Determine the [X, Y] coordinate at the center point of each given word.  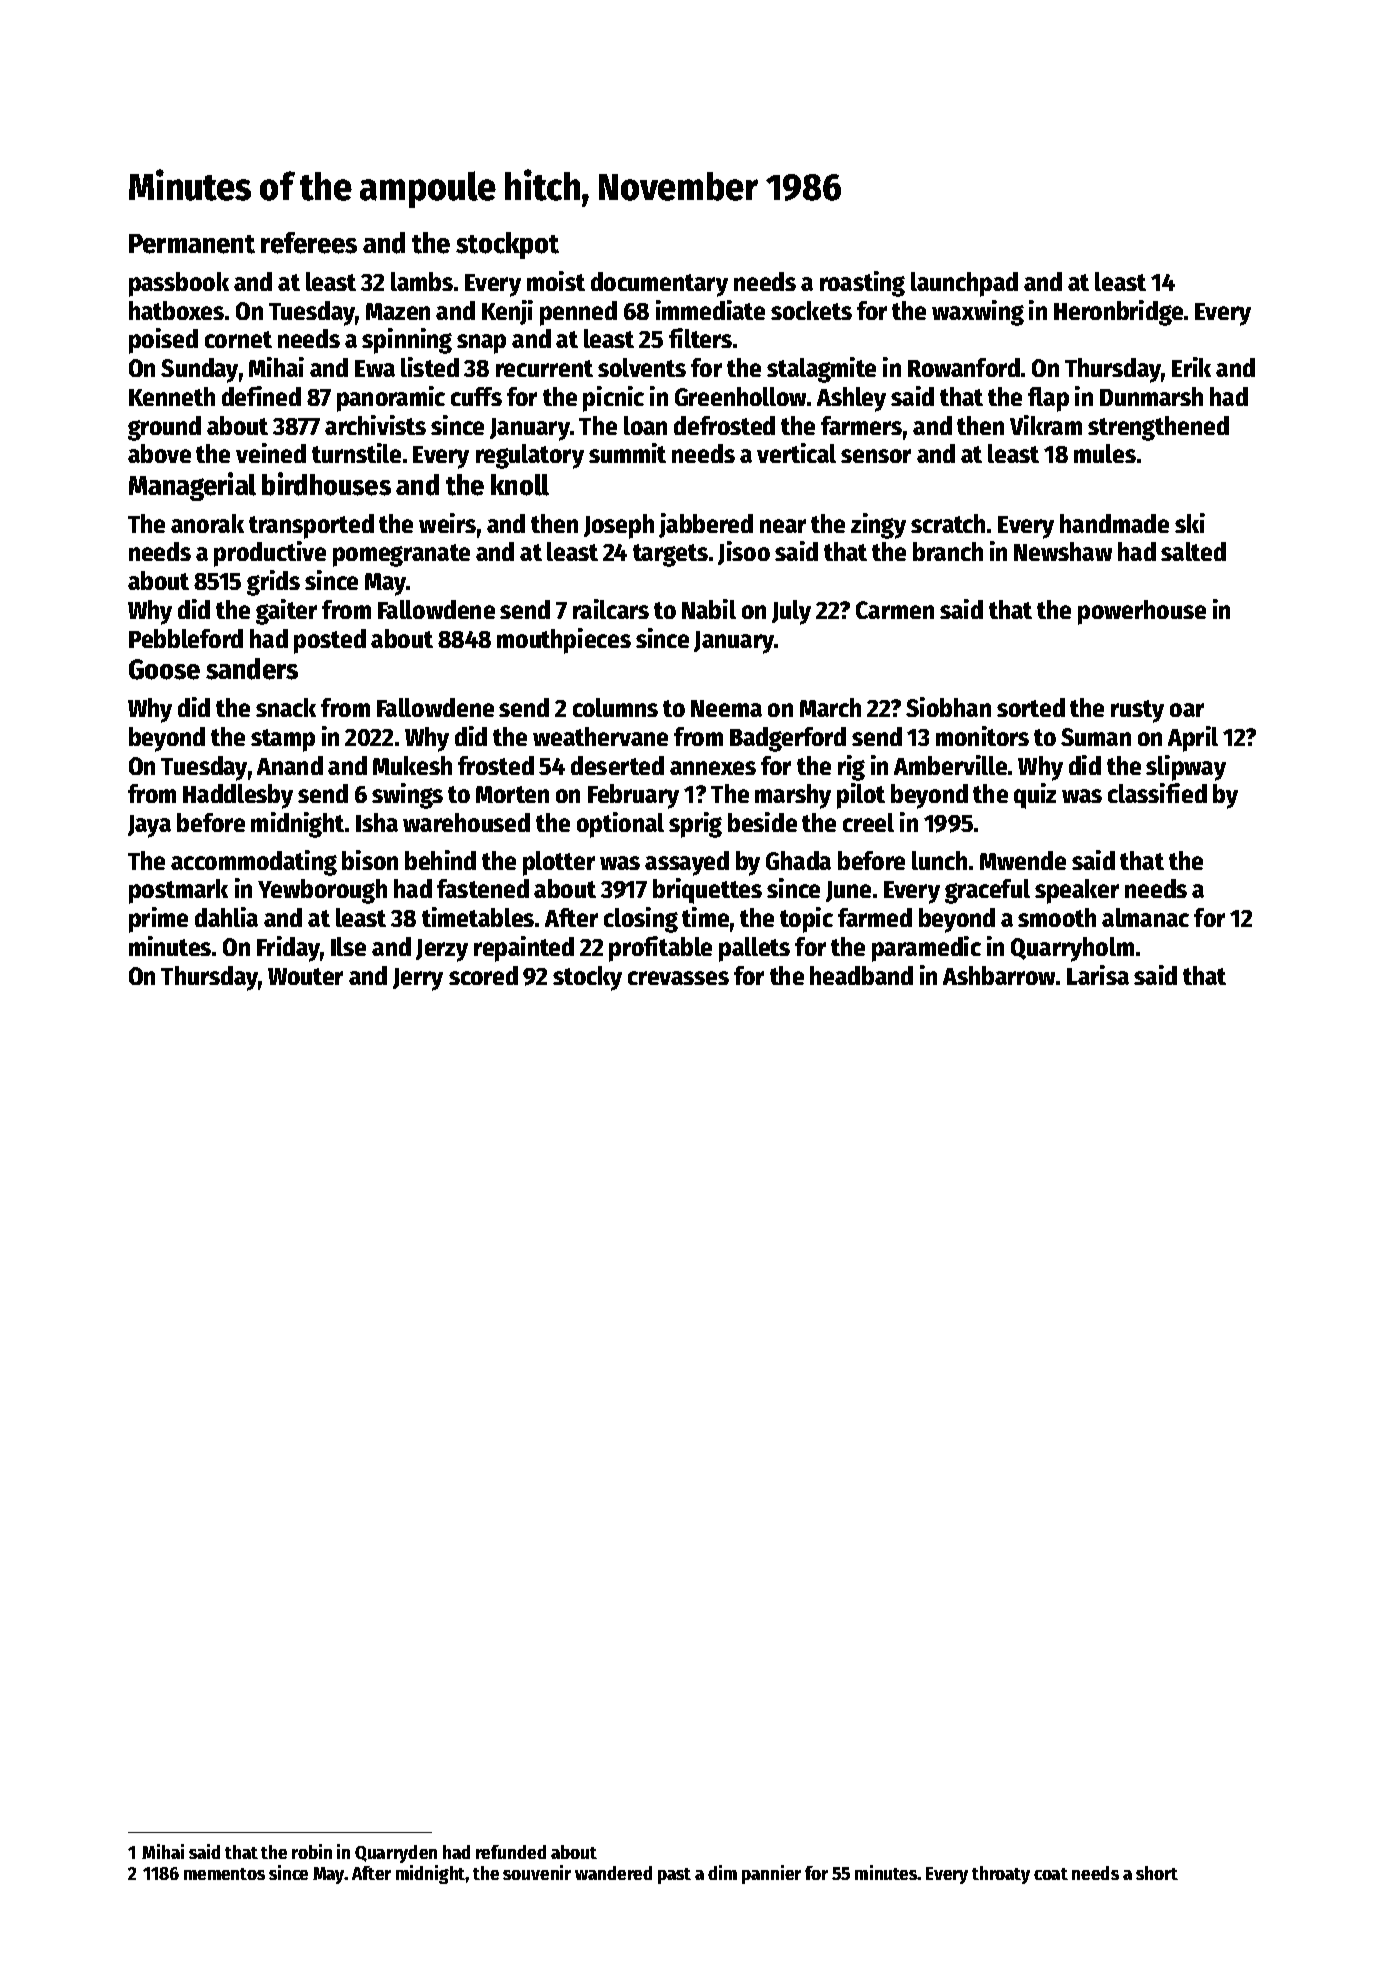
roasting [862, 284]
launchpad [964, 284]
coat [1051, 1874]
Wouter [305, 976]
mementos [224, 1874]
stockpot [507, 245]
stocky [587, 978]
